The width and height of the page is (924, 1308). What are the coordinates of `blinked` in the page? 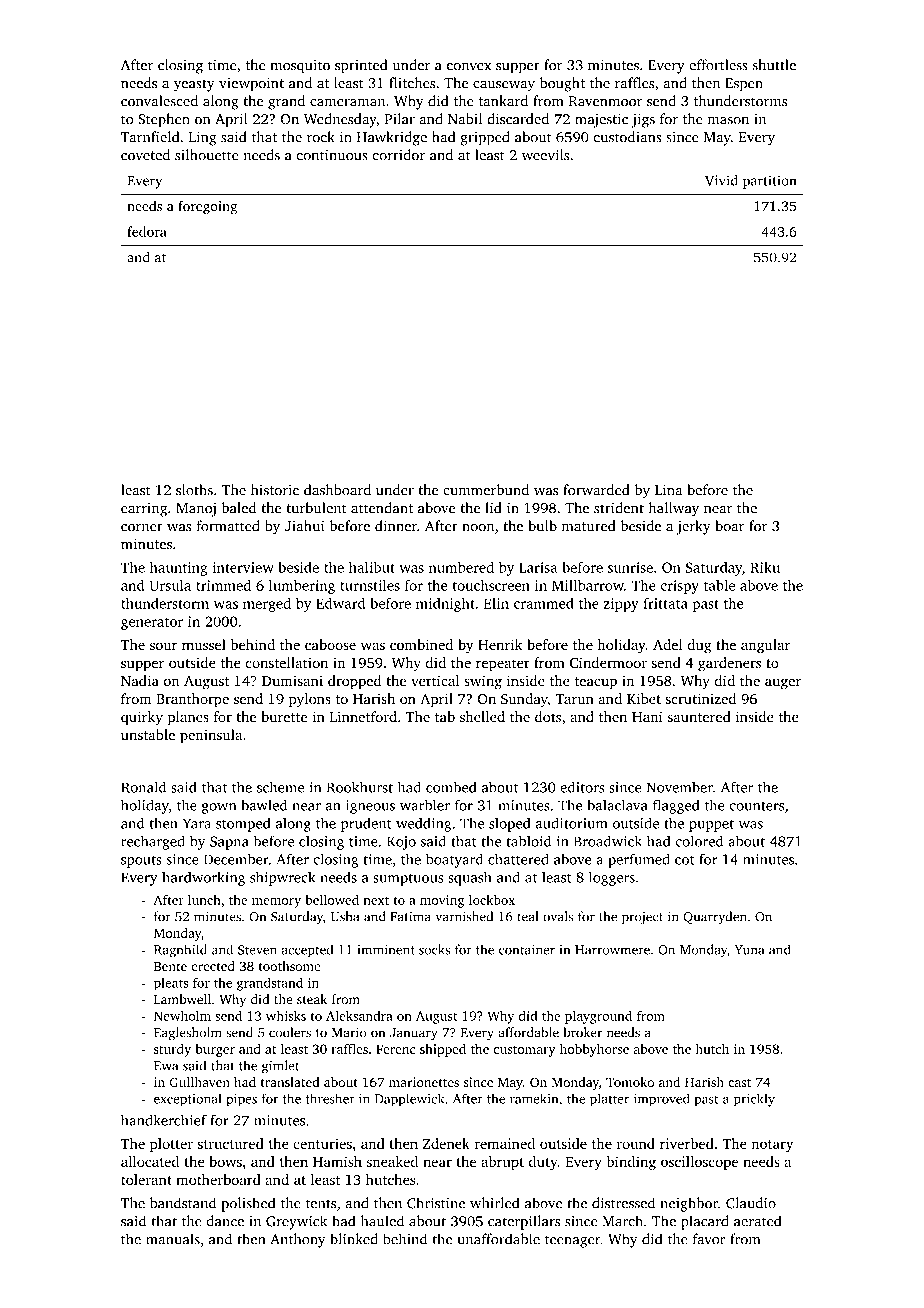 It's located at (354, 1239).
